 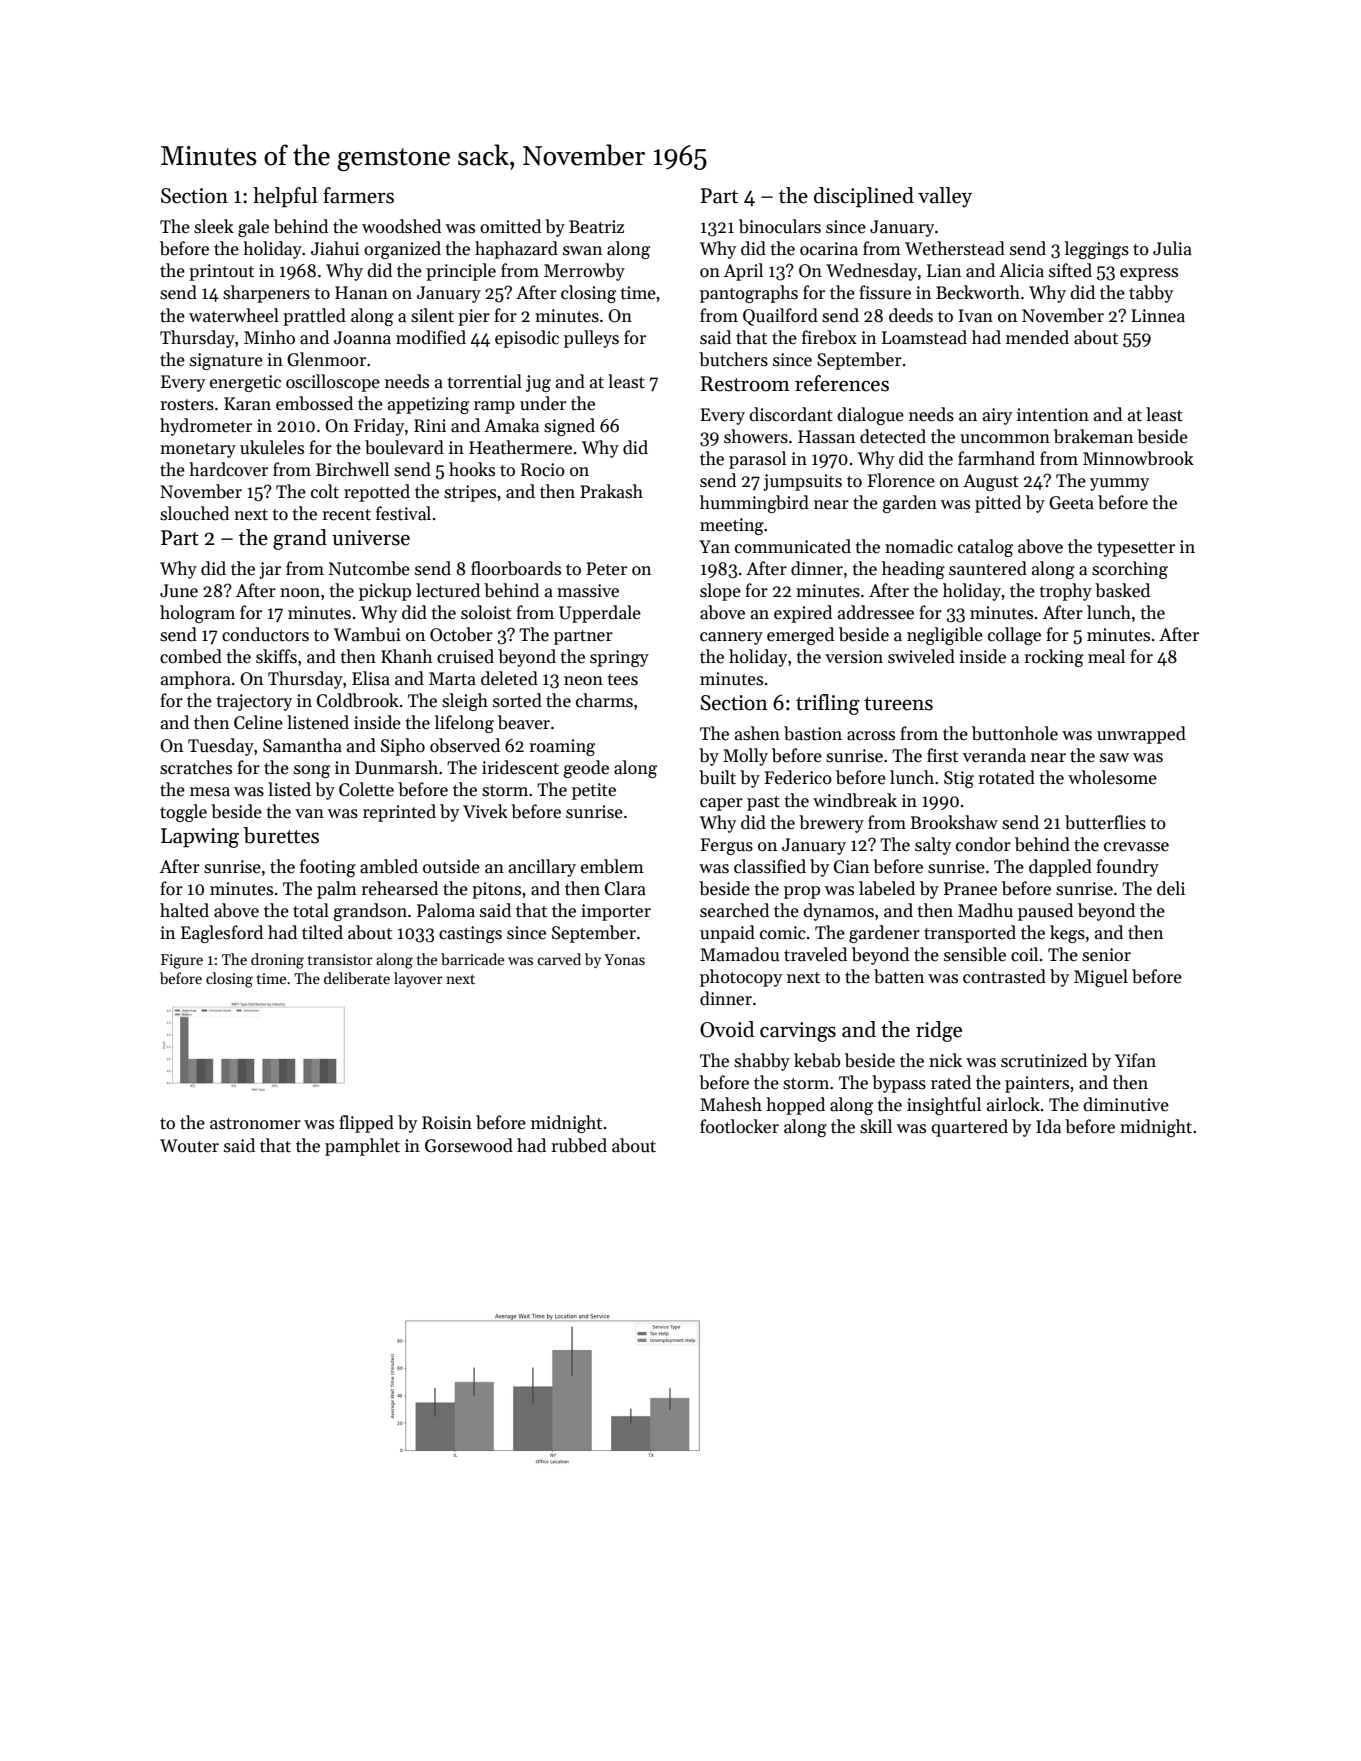 I want to click on Wetherstead, so click(x=955, y=248).
